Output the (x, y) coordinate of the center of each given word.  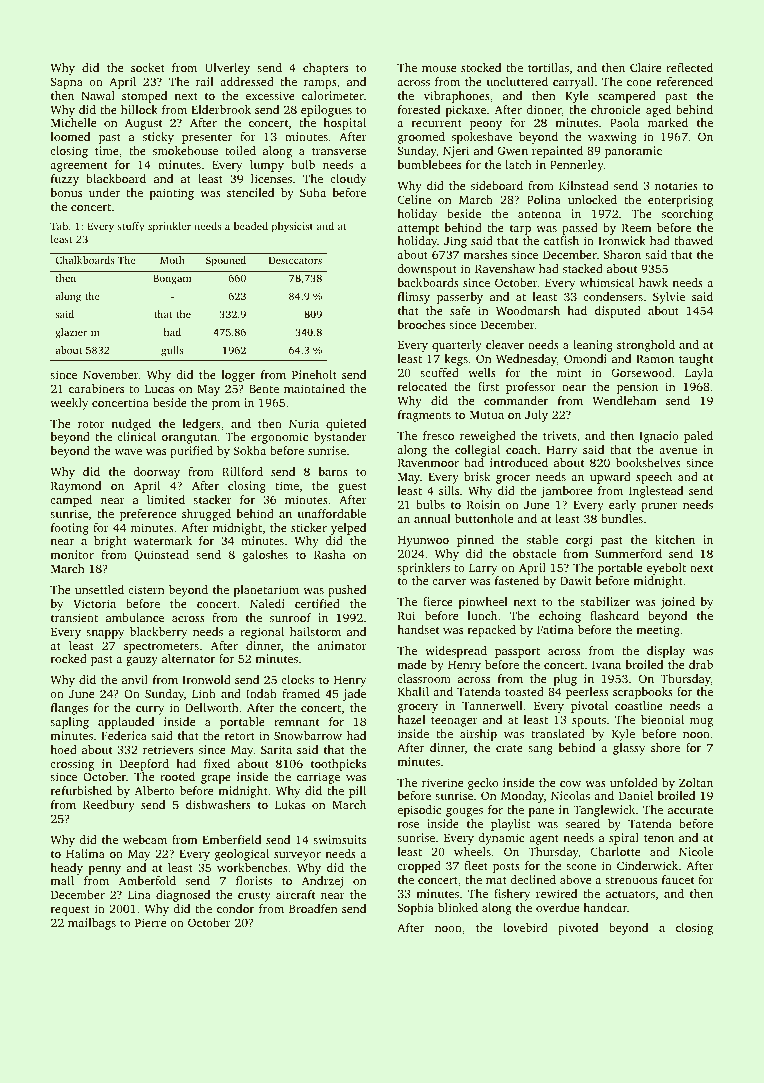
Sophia (415, 909)
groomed (421, 138)
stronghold (646, 346)
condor (235, 908)
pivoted (578, 929)
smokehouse (185, 150)
